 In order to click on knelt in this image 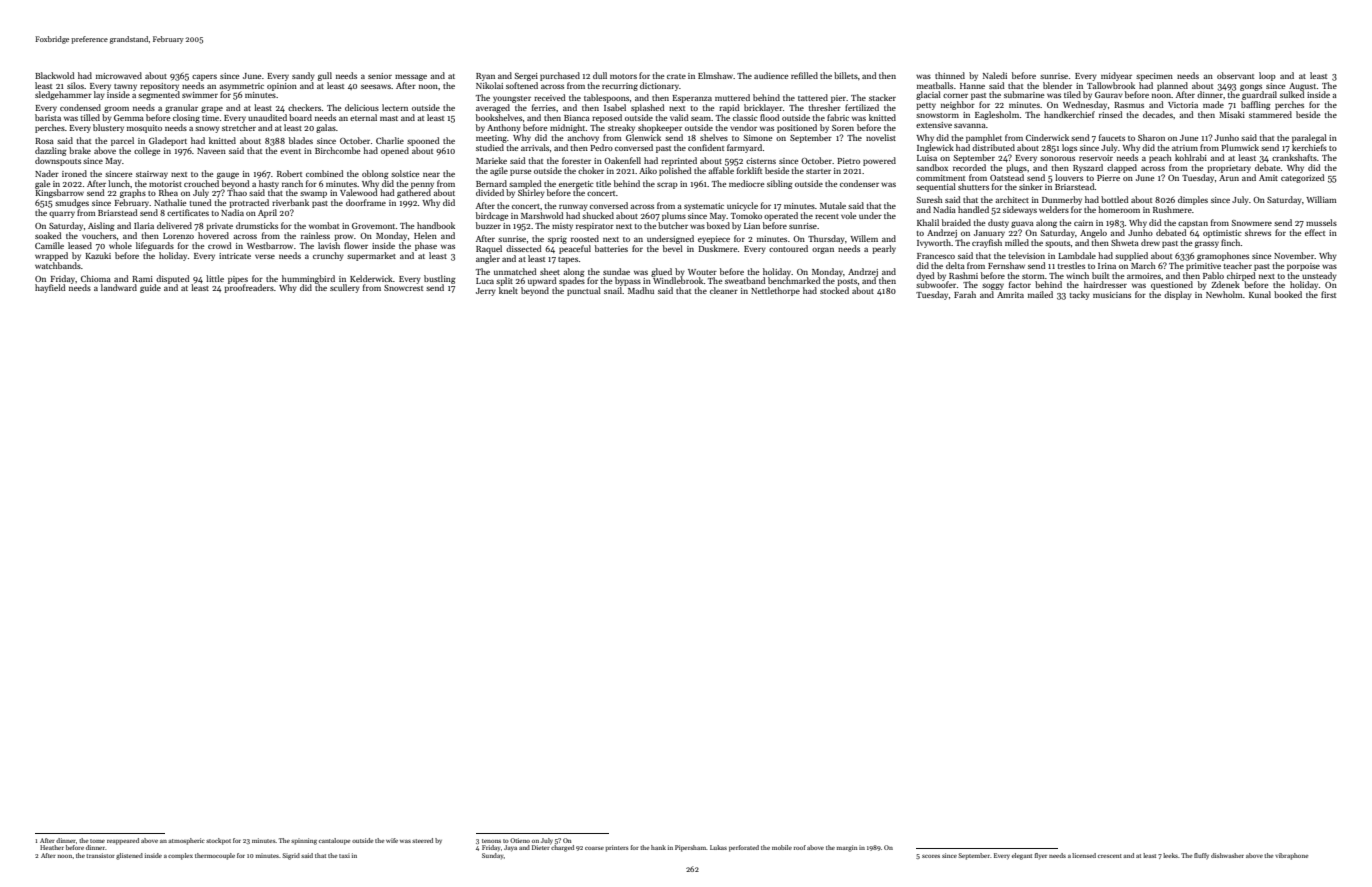, I will do `click(508, 290)`.
